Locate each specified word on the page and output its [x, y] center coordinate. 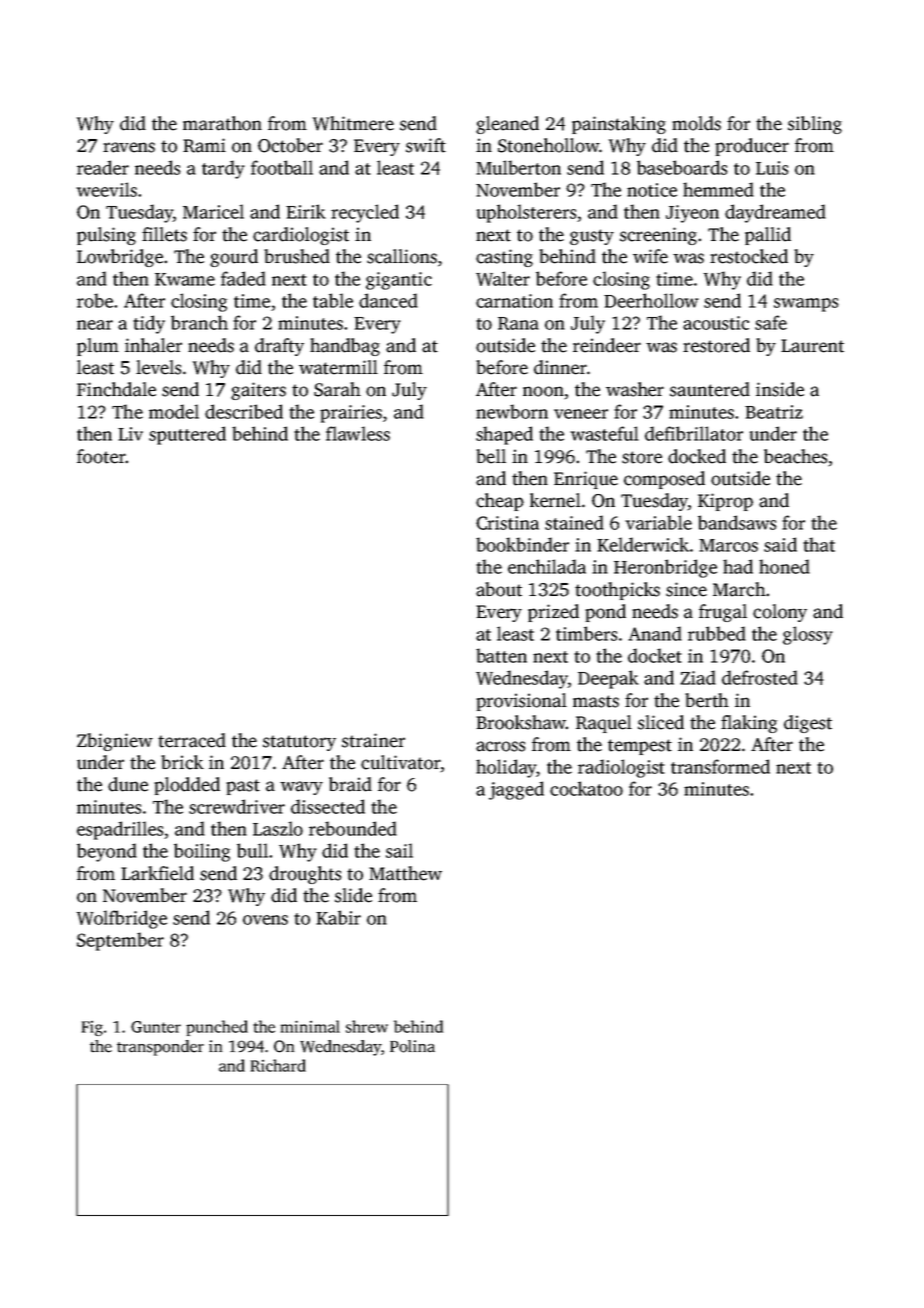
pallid [768, 236]
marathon [222, 123]
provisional [521, 702]
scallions [402, 256]
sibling [815, 125]
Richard [278, 1065]
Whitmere [353, 123]
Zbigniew [115, 742]
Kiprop [725, 502]
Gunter [156, 1027]
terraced [192, 740]
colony [780, 613]
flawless [358, 433]
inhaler [153, 345]
